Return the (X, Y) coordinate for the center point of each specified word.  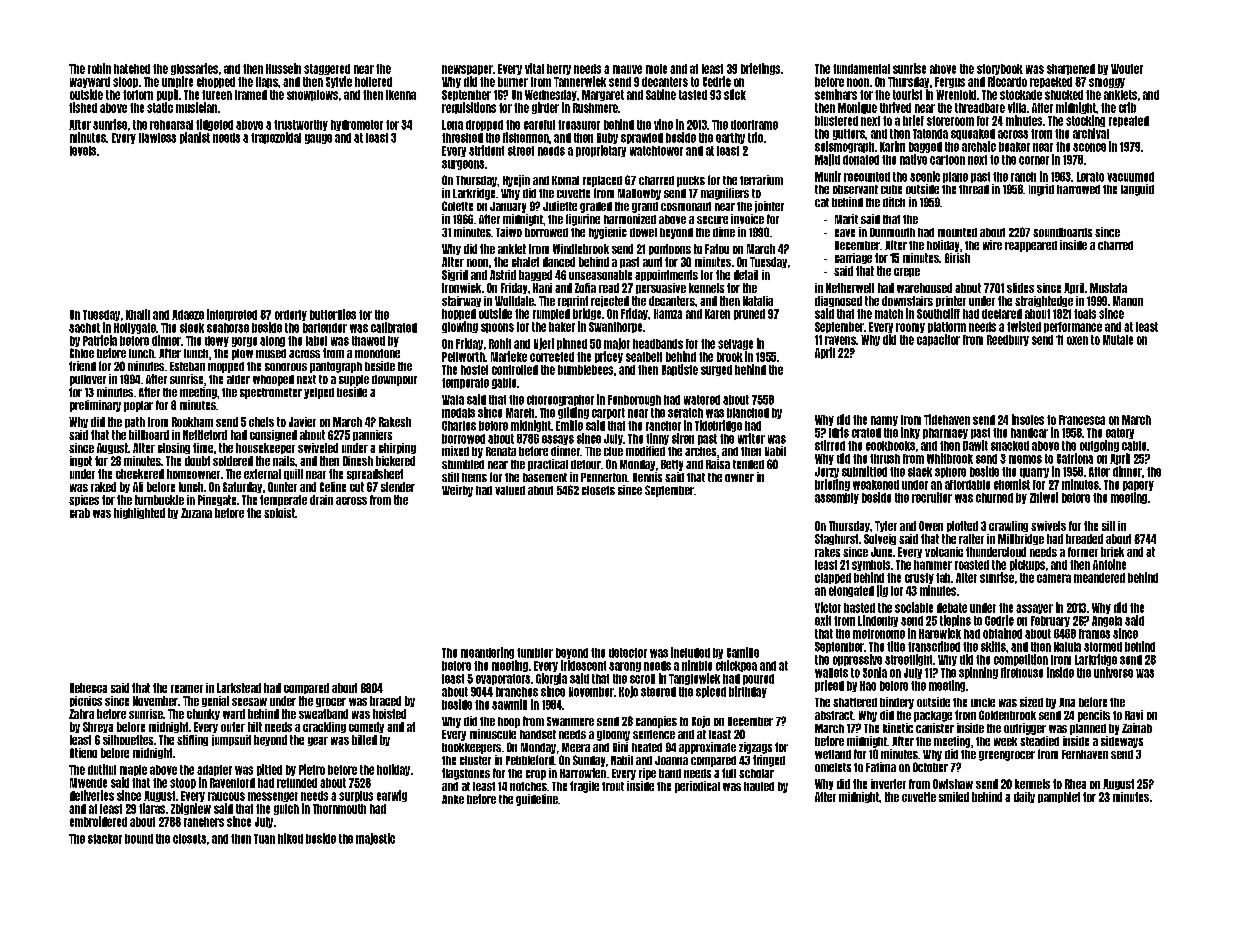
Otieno (83, 753)
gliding (573, 413)
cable (1134, 446)
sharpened (1071, 69)
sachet (84, 328)
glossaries (194, 69)
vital (534, 68)
